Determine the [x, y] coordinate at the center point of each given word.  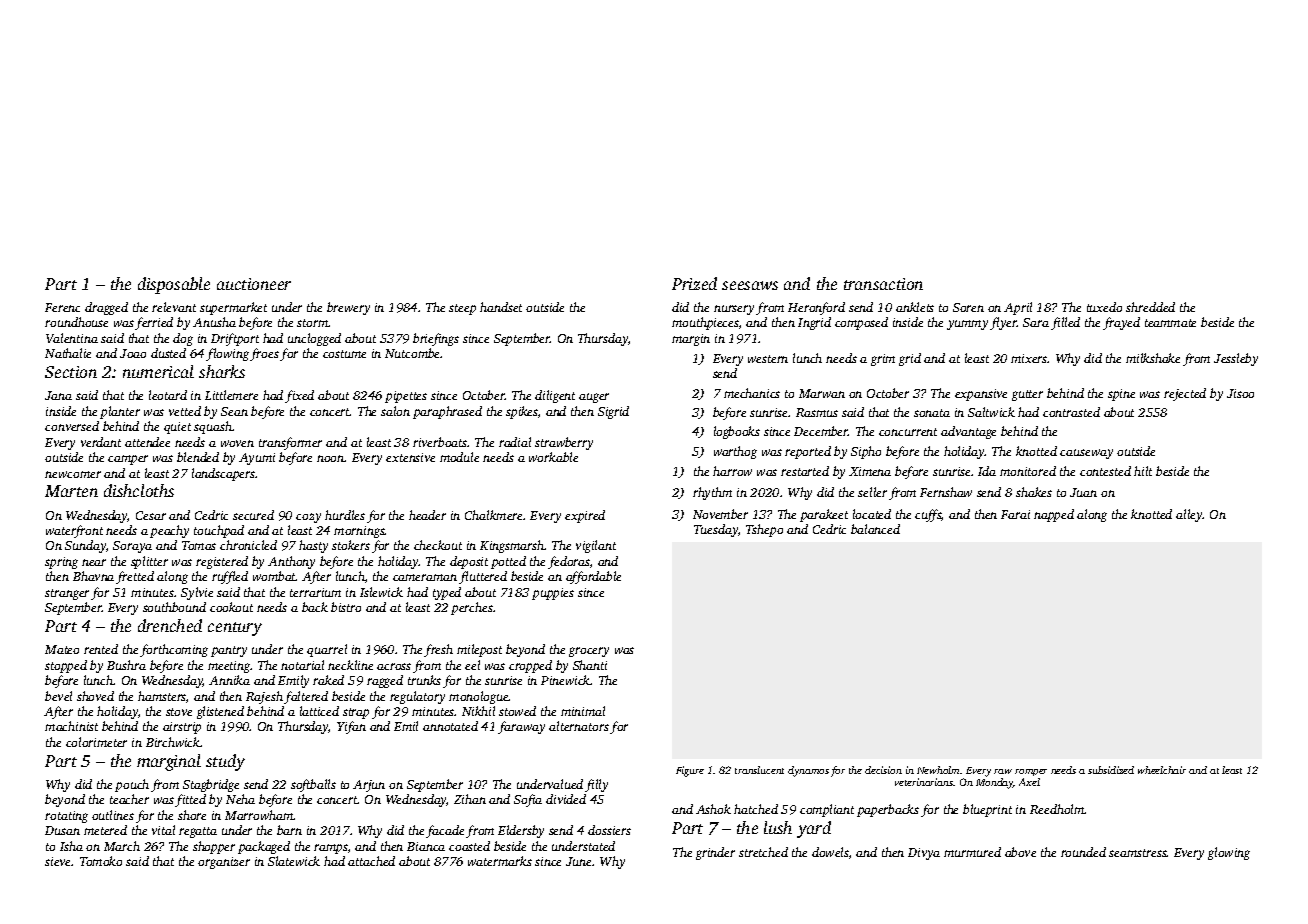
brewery [348, 308]
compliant [827, 810]
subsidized [1111, 770]
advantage [968, 432]
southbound [174, 607]
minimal [583, 711]
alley [1189, 515]
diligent [555, 396]
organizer [224, 863]
